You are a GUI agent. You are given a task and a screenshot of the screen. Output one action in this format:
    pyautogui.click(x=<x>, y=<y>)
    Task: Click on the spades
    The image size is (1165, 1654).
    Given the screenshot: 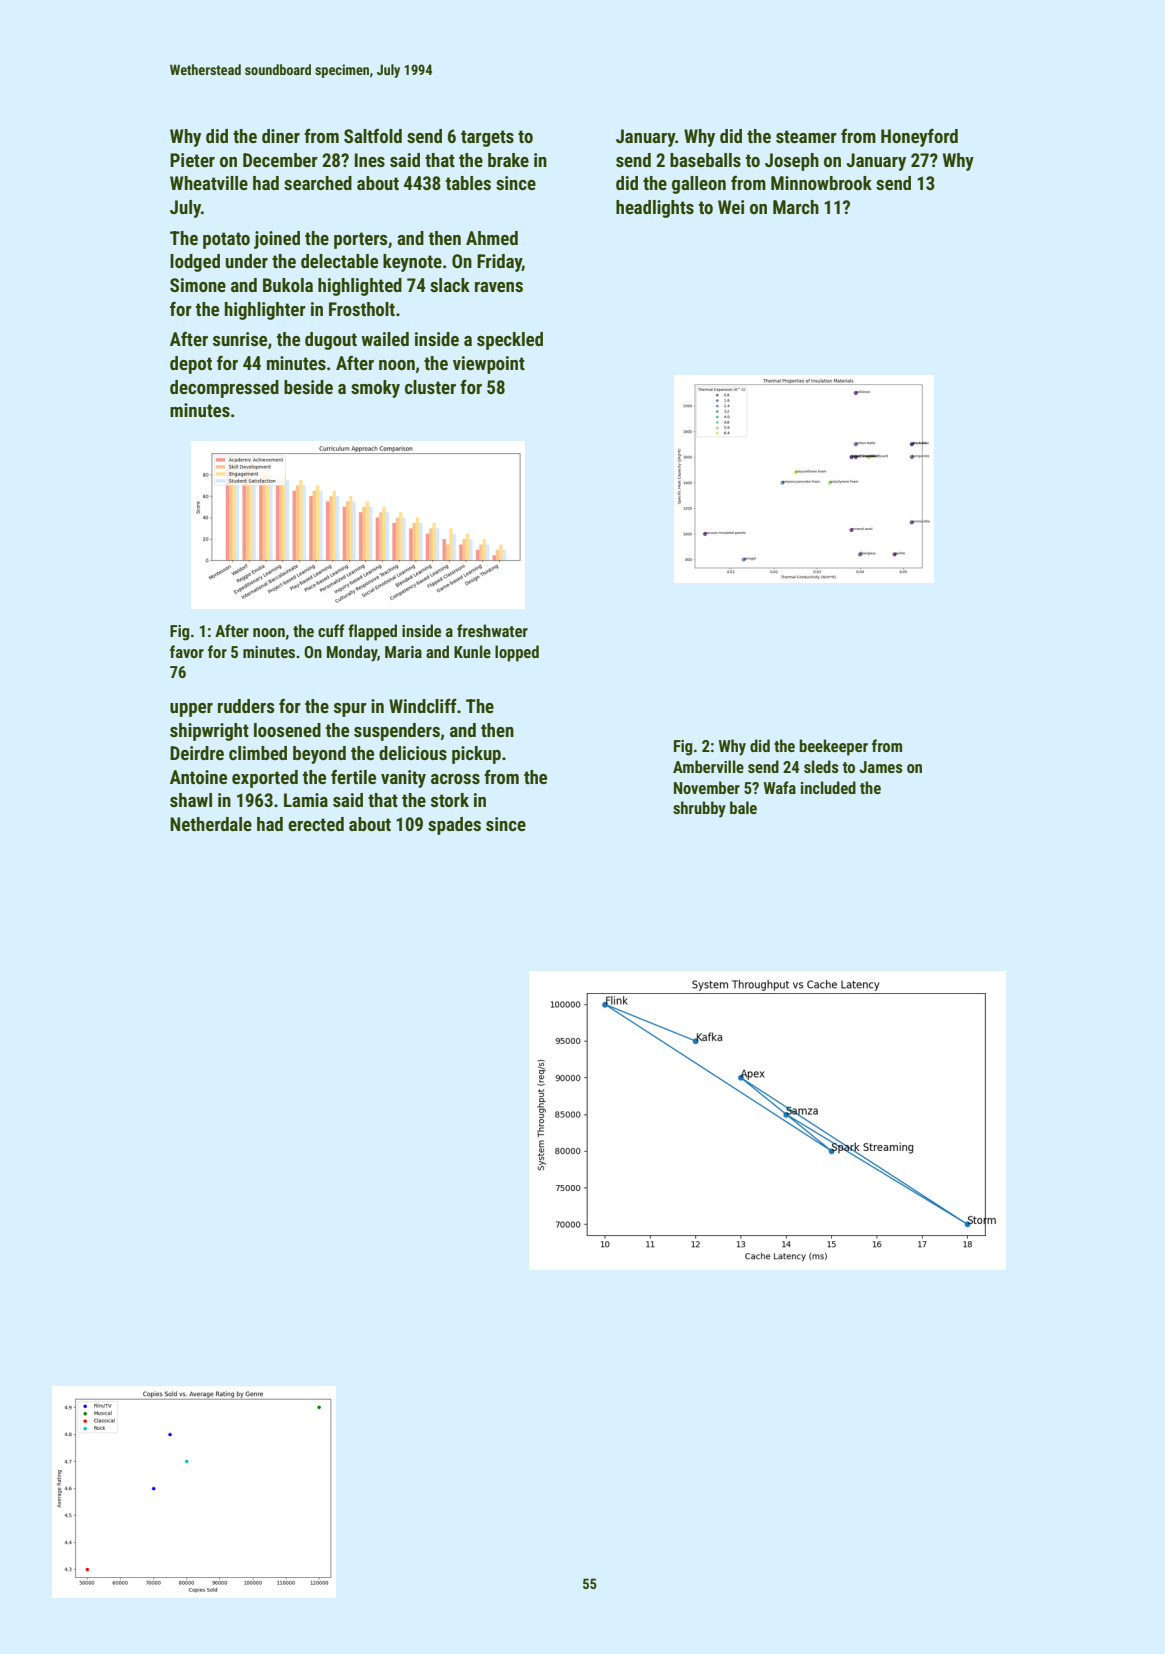 What is the action you would take?
    pyautogui.click(x=454, y=826)
